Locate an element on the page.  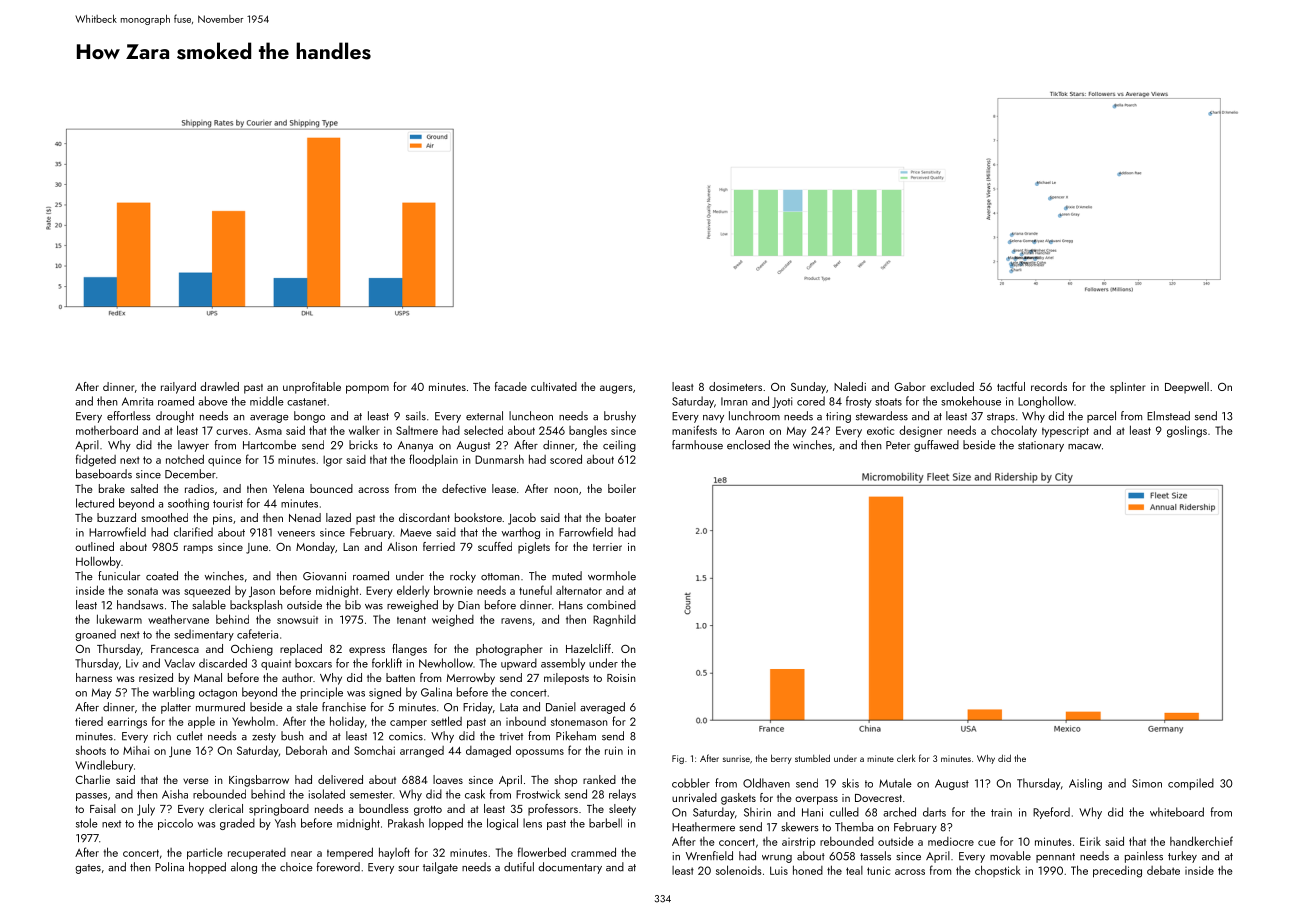
dosimeters is located at coordinates (735, 386).
